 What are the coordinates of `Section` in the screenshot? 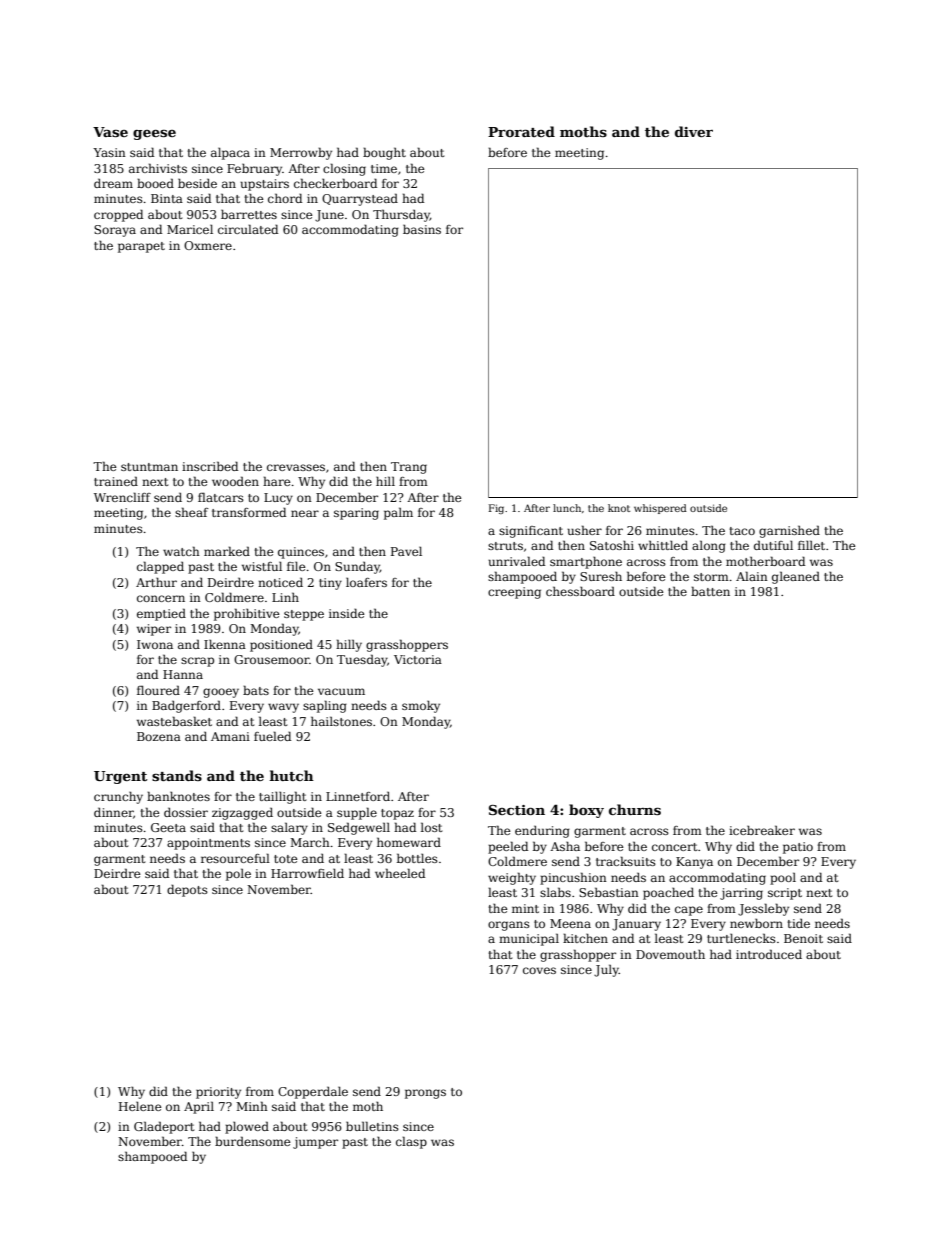 It's located at (517, 810).
